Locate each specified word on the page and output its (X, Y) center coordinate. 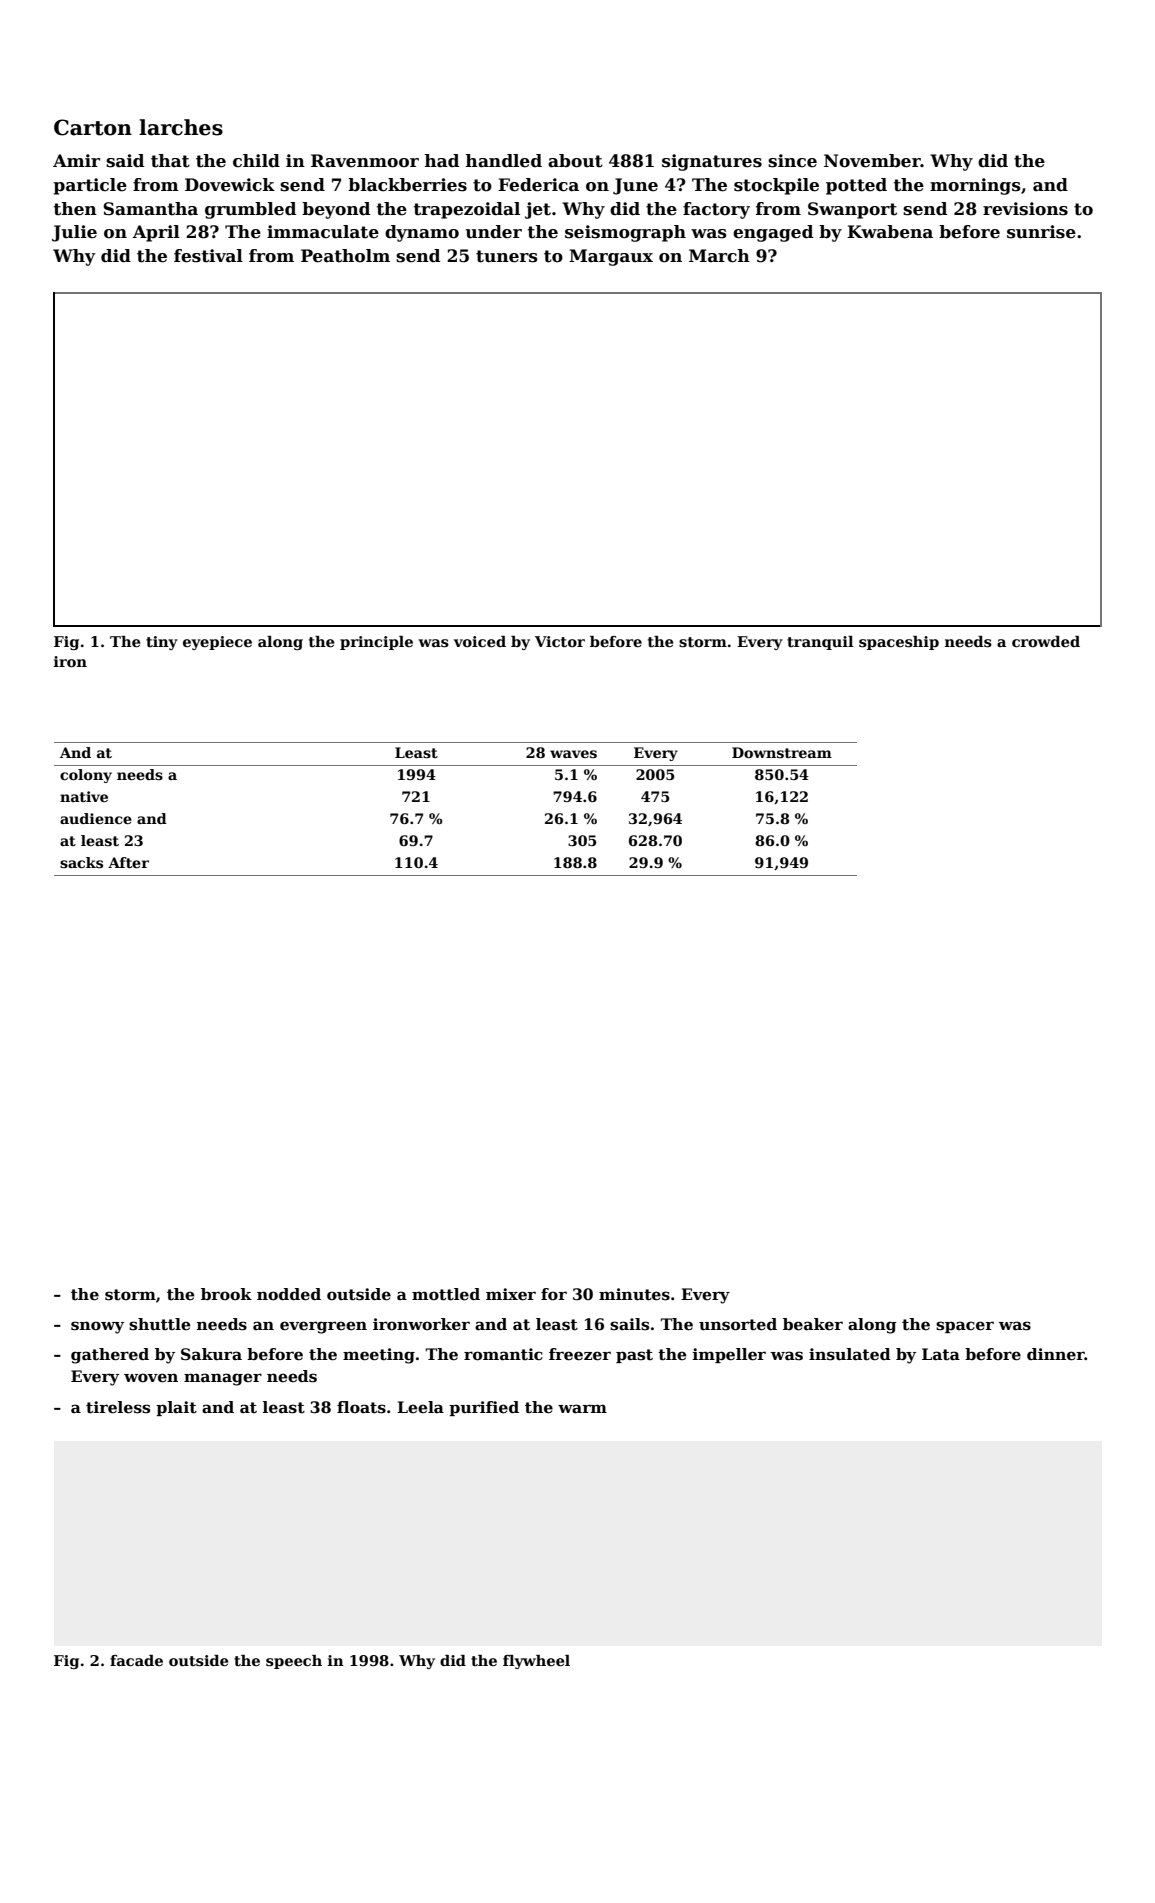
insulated (850, 1354)
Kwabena (890, 232)
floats (361, 1407)
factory (716, 210)
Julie (74, 233)
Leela (420, 1407)
